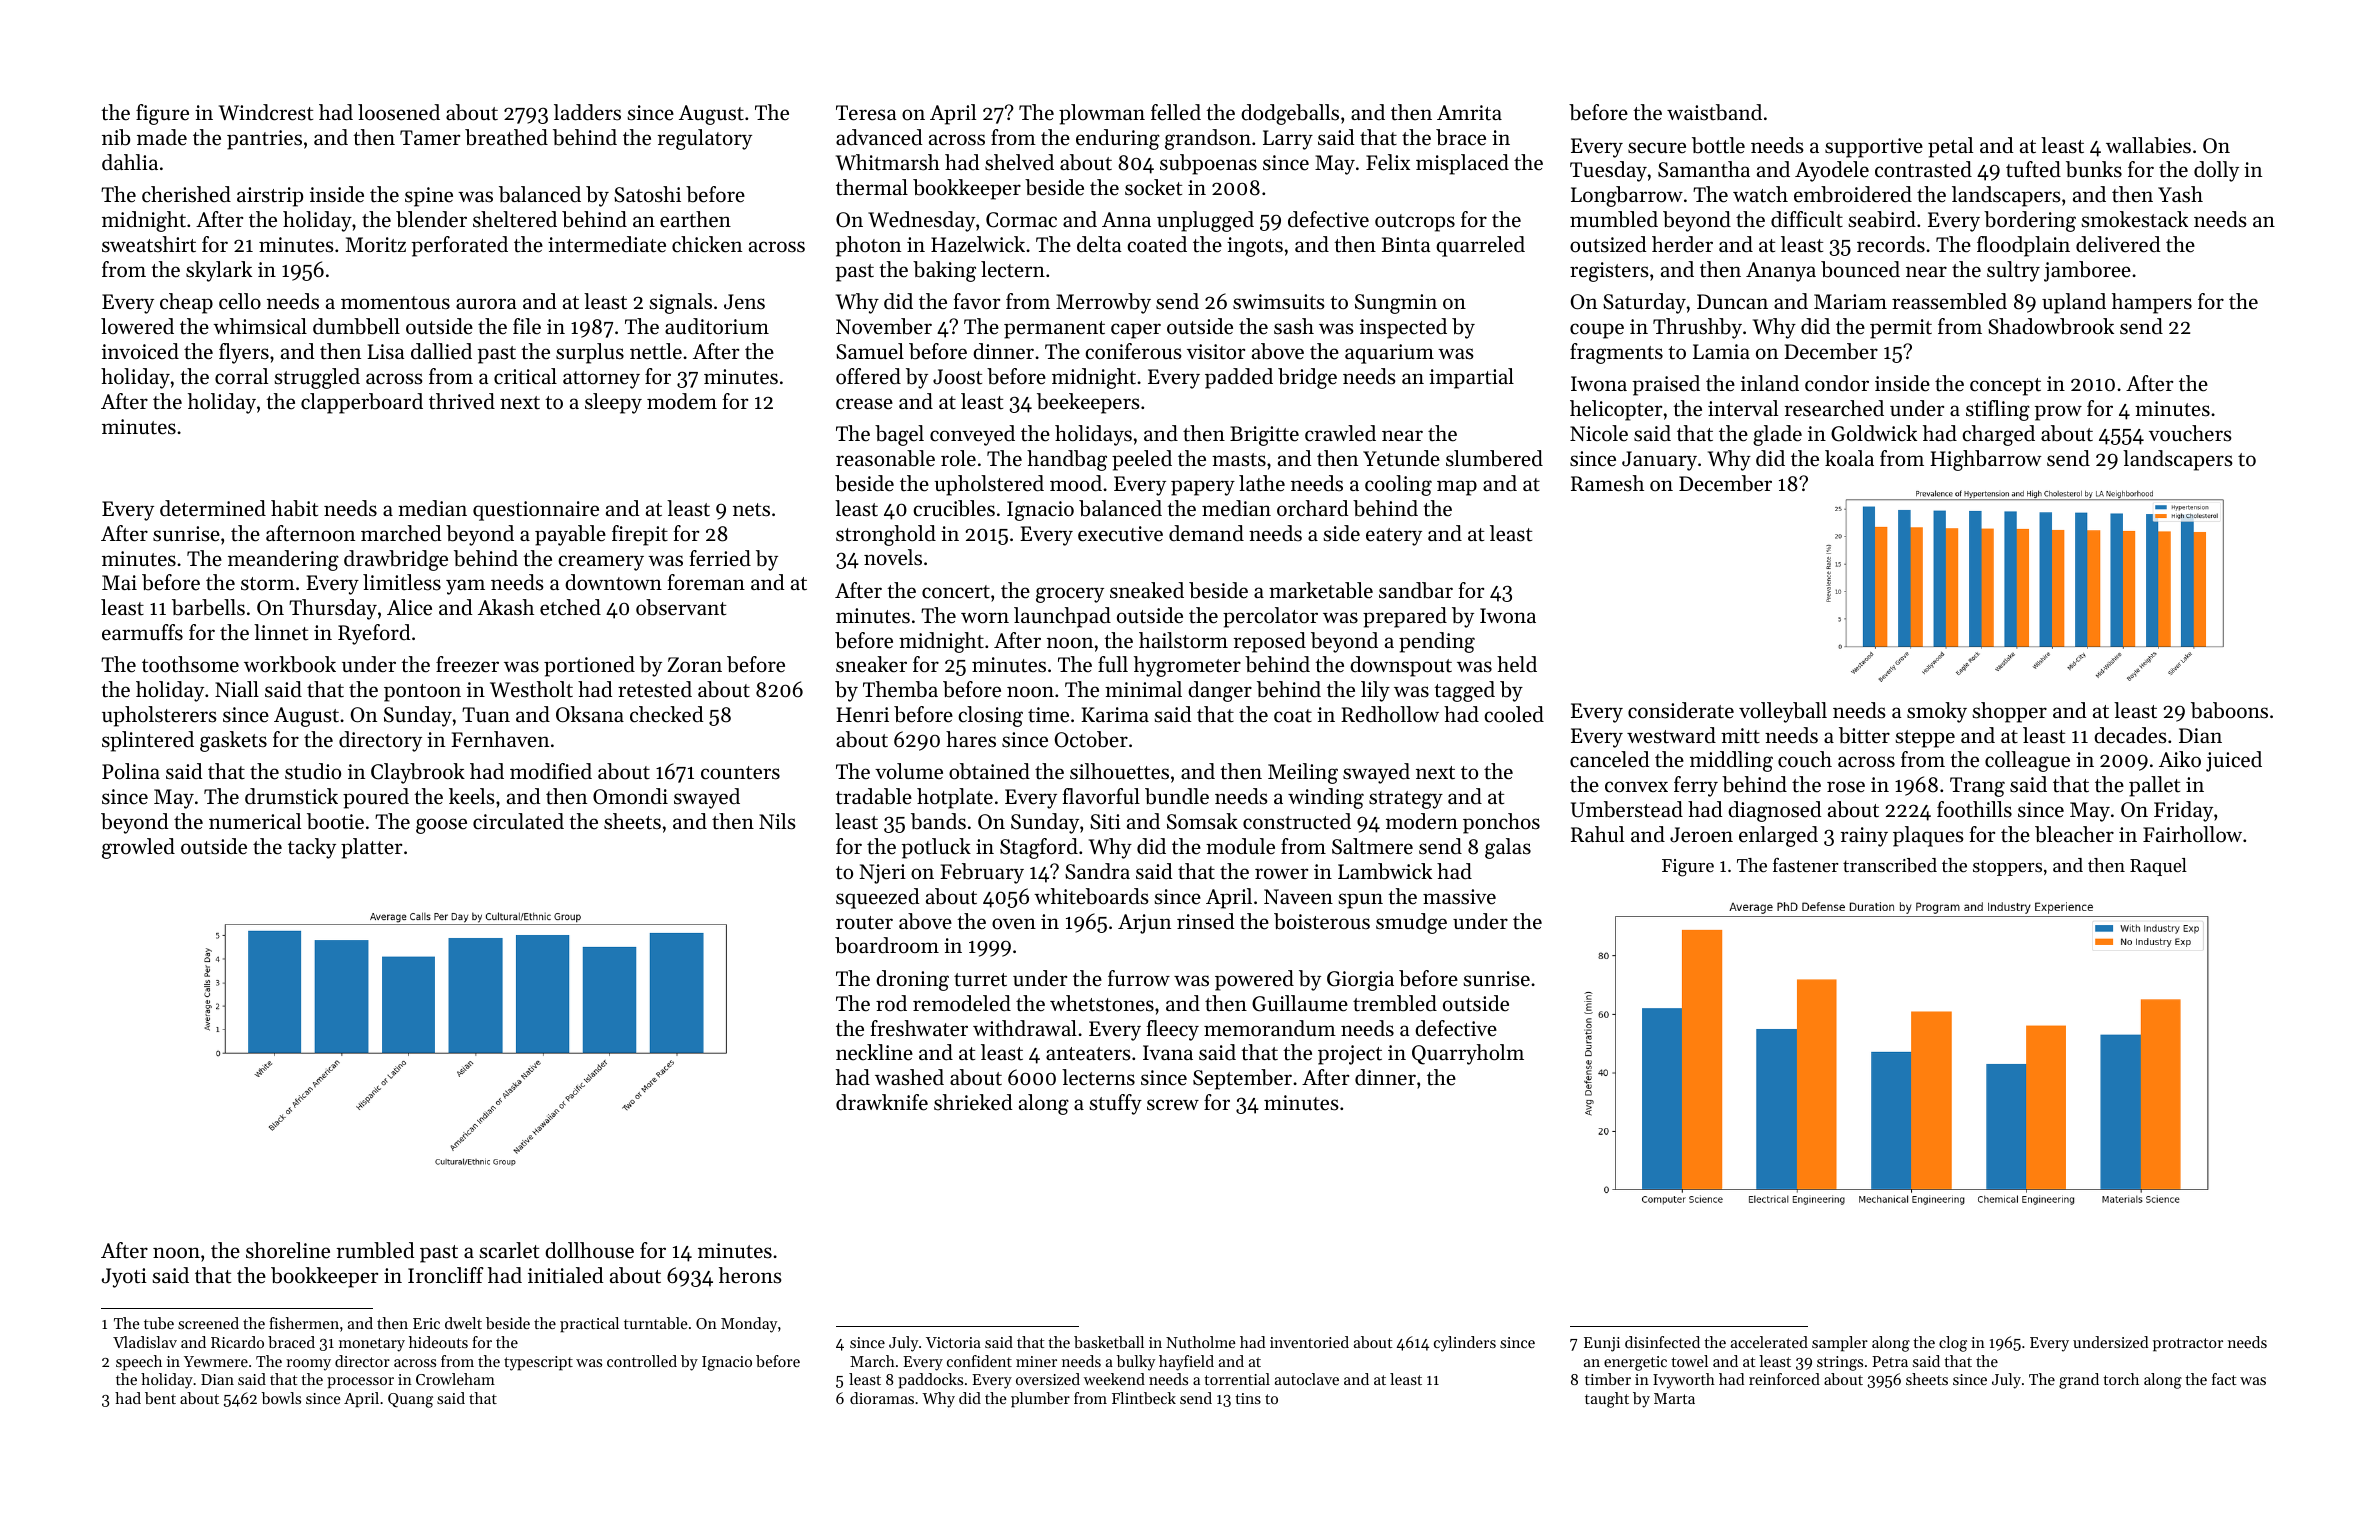  What do you see at coordinates (2158, 867) in the screenshot?
I see `Raquel` at bounding box center [2158, 867].
